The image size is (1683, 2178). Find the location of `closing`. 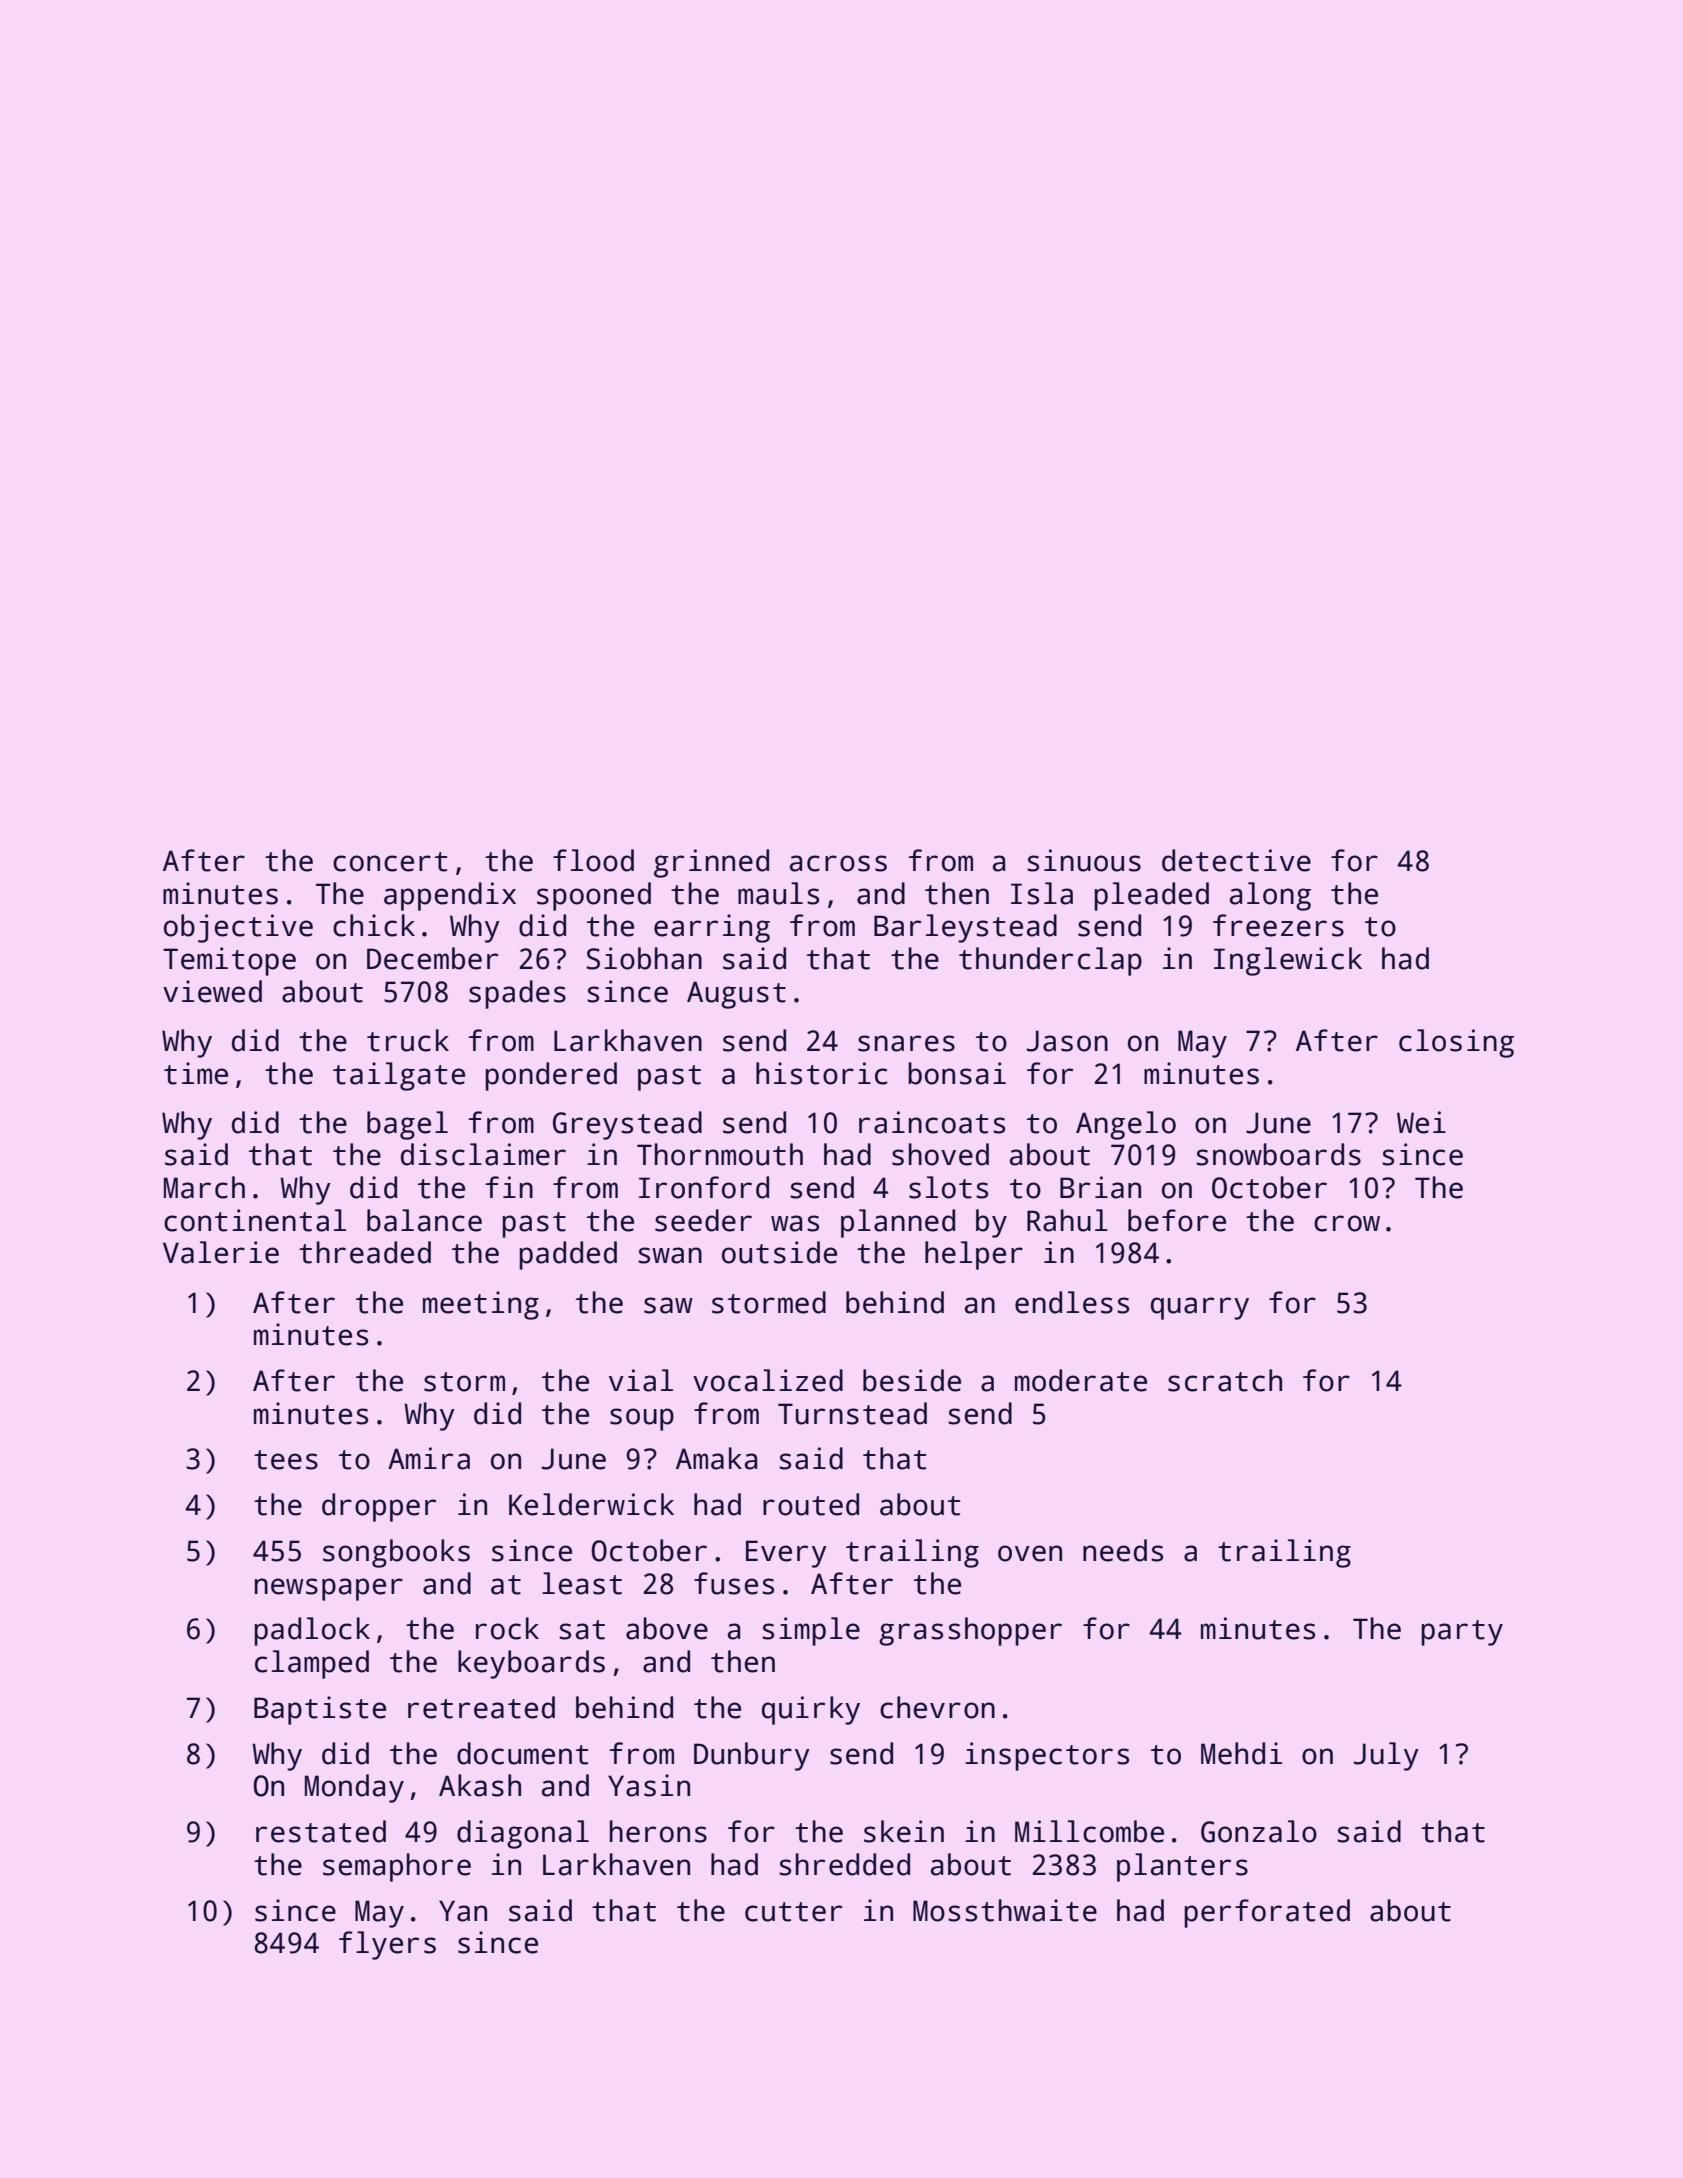

closing is located at coordinates (1456, 1043).
